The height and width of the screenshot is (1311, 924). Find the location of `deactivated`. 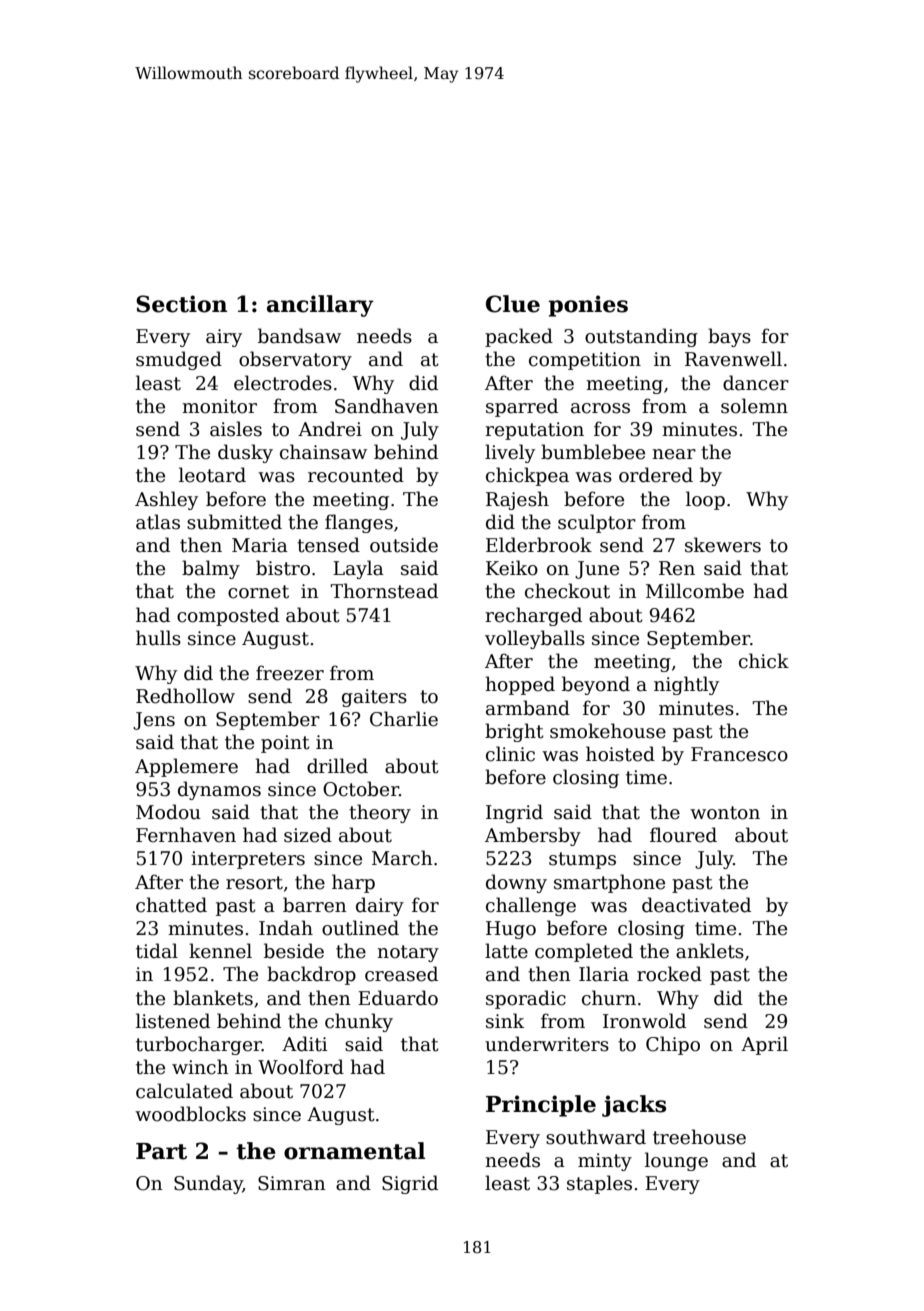

deactivated is located at coordinates (696, 905).
